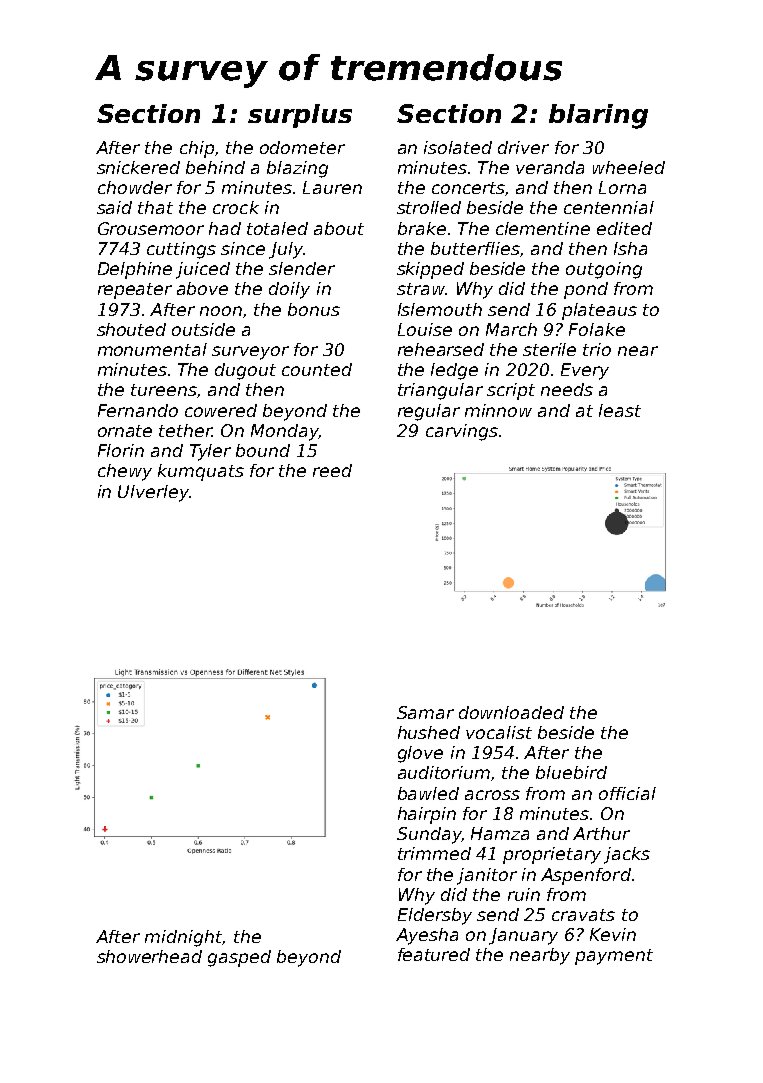 Image resolution: width=763 pixels, height=1083 pixels. Describe the element at coordinates (427, 936) in the image. I see `Ayesha` at that location.
